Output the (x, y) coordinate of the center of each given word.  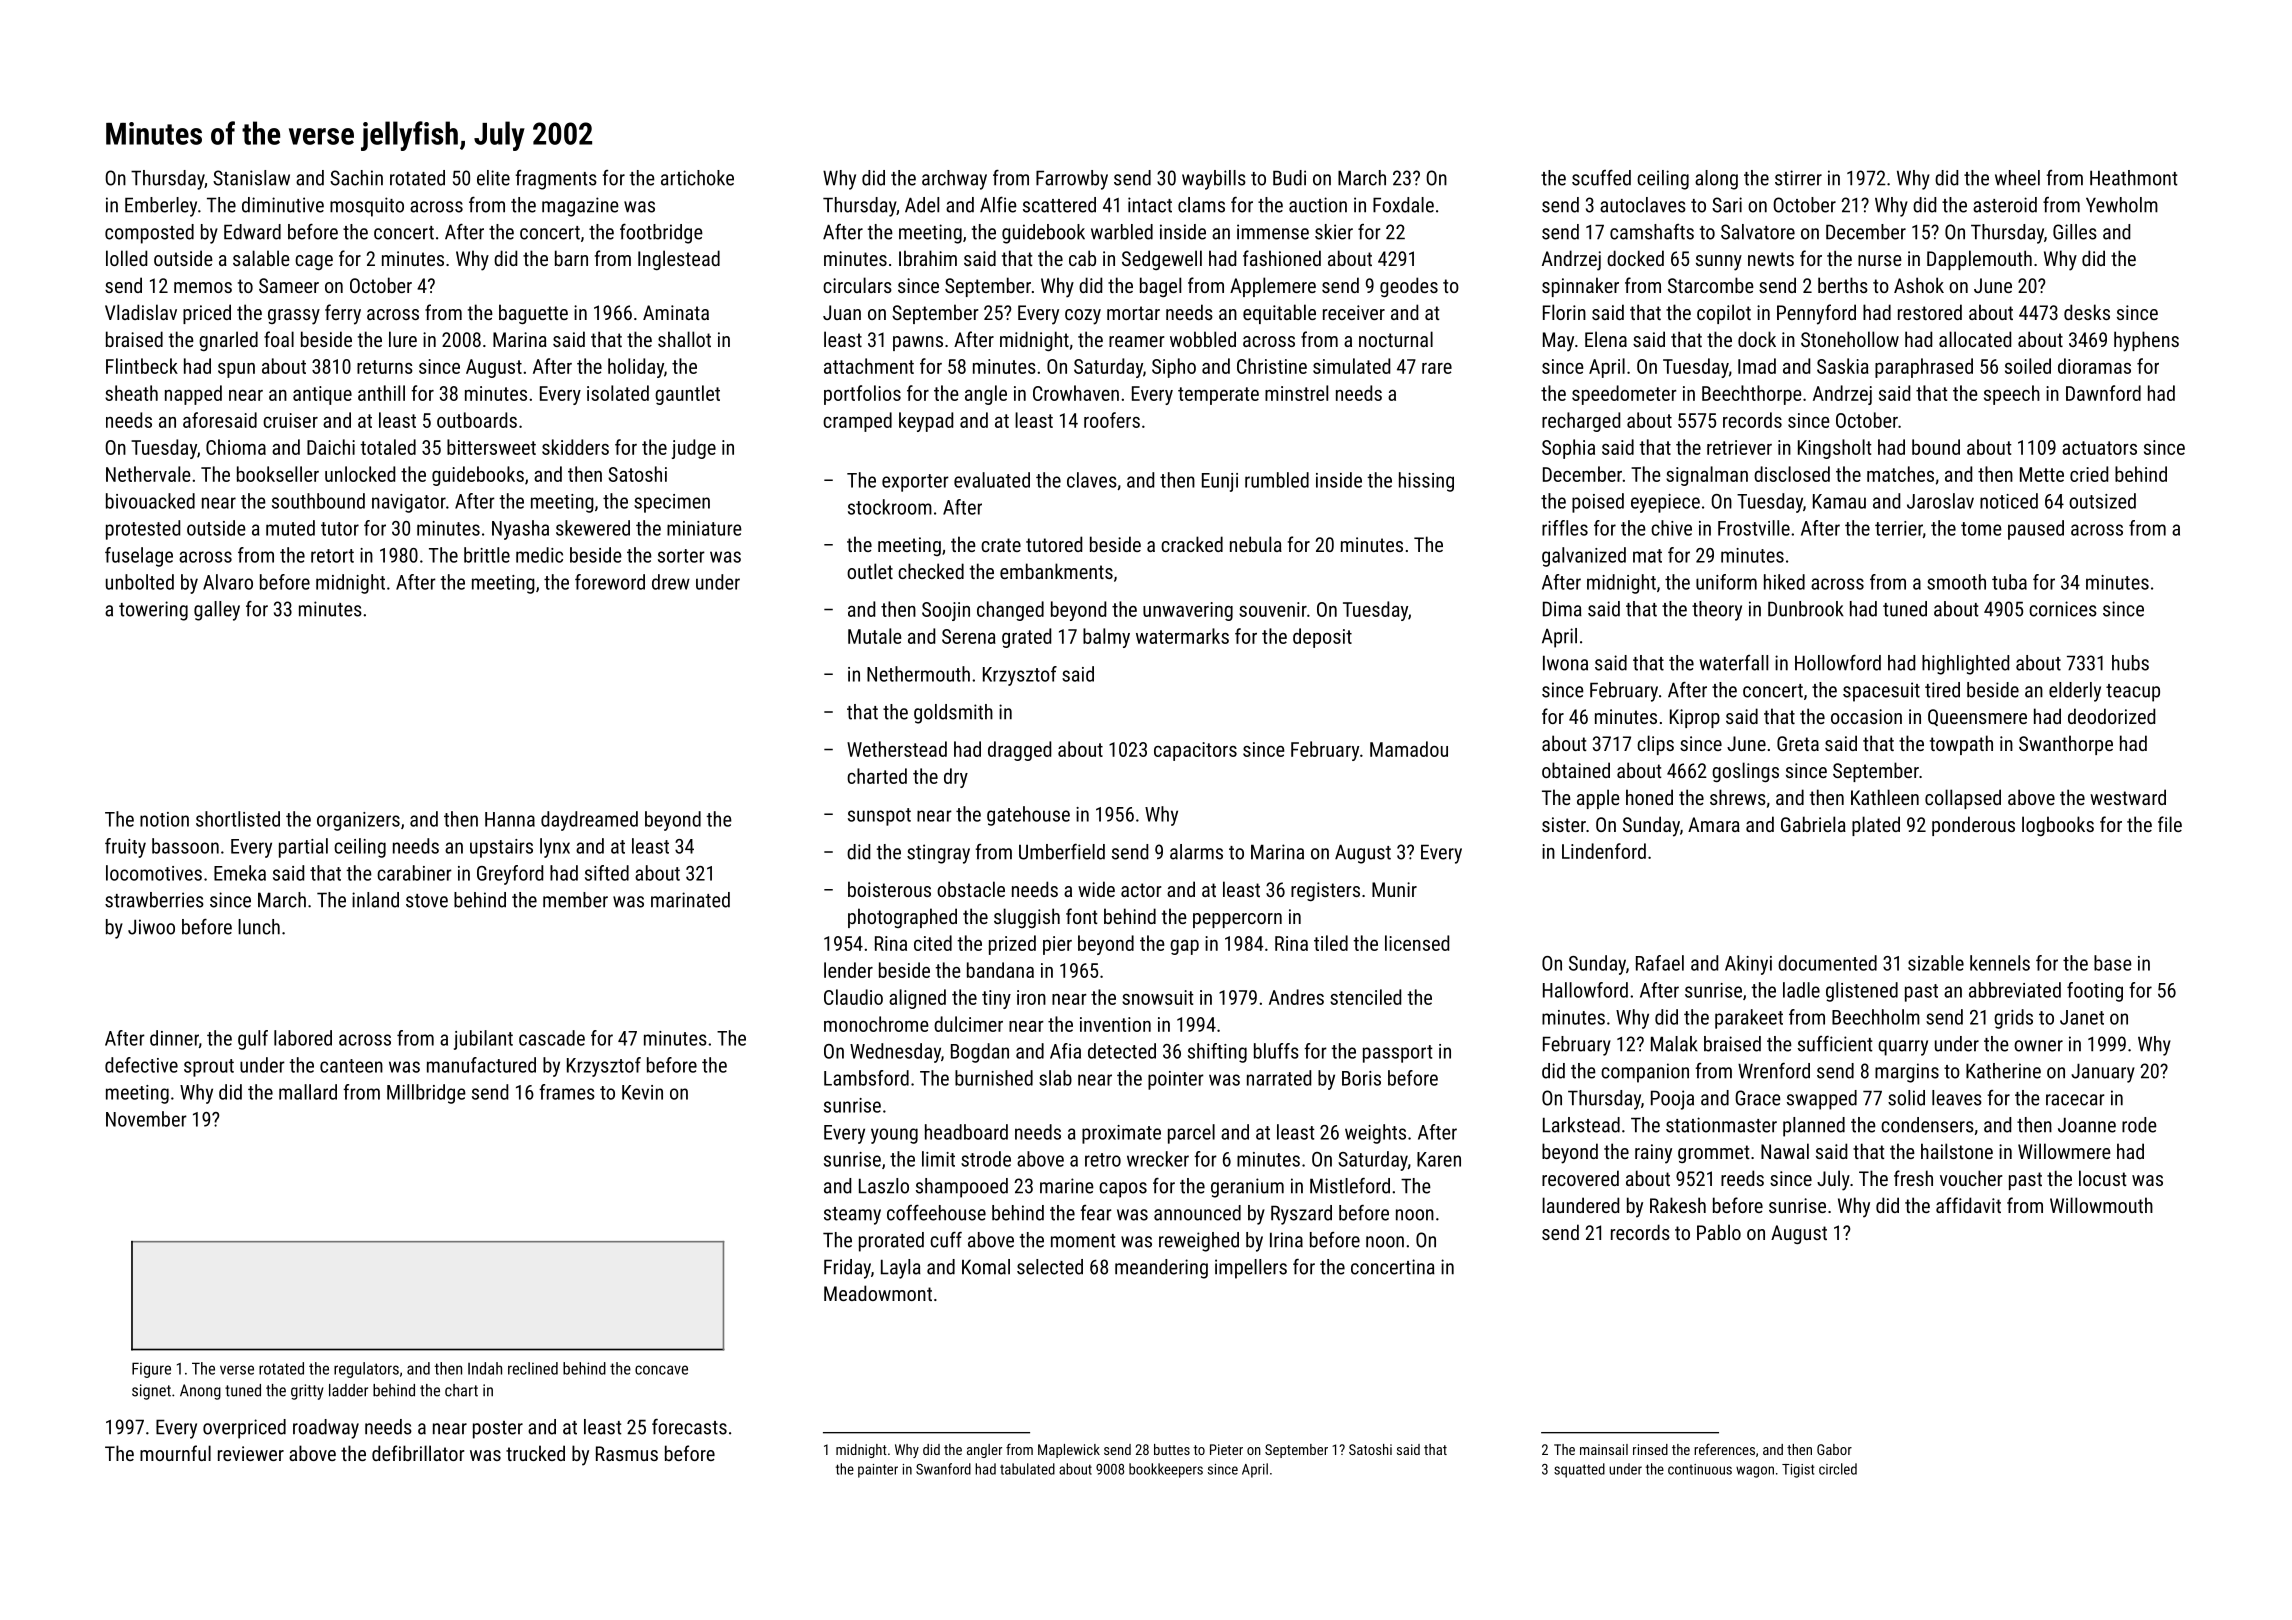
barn (571, 258)
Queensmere (1977, 717)
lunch (259, 927)
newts (1771, 259)
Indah (485, 1368)
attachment (869, 366)
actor (1141, 890)
